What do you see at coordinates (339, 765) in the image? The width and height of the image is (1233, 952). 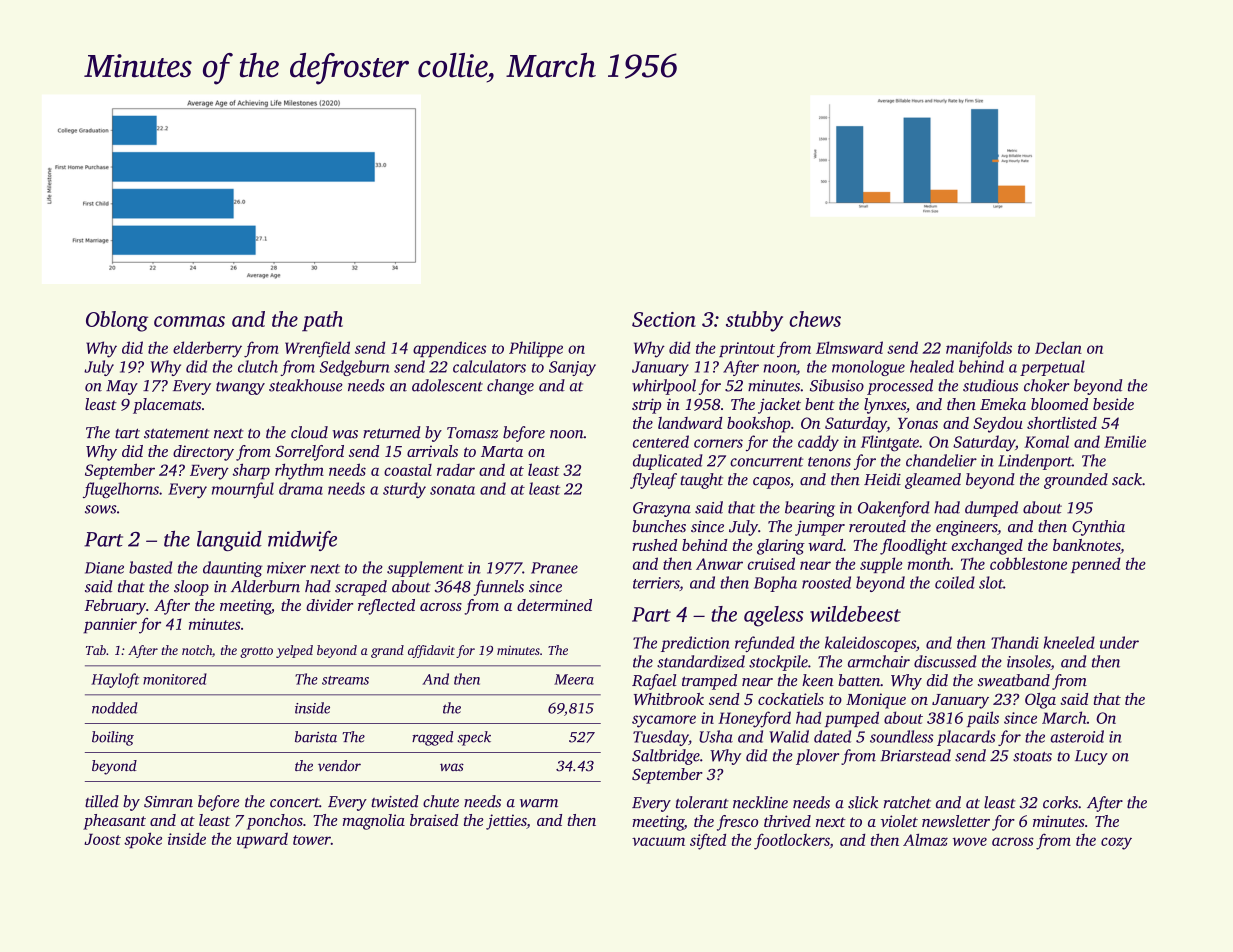 I see `vendor` at bounding box center [339, 765].
